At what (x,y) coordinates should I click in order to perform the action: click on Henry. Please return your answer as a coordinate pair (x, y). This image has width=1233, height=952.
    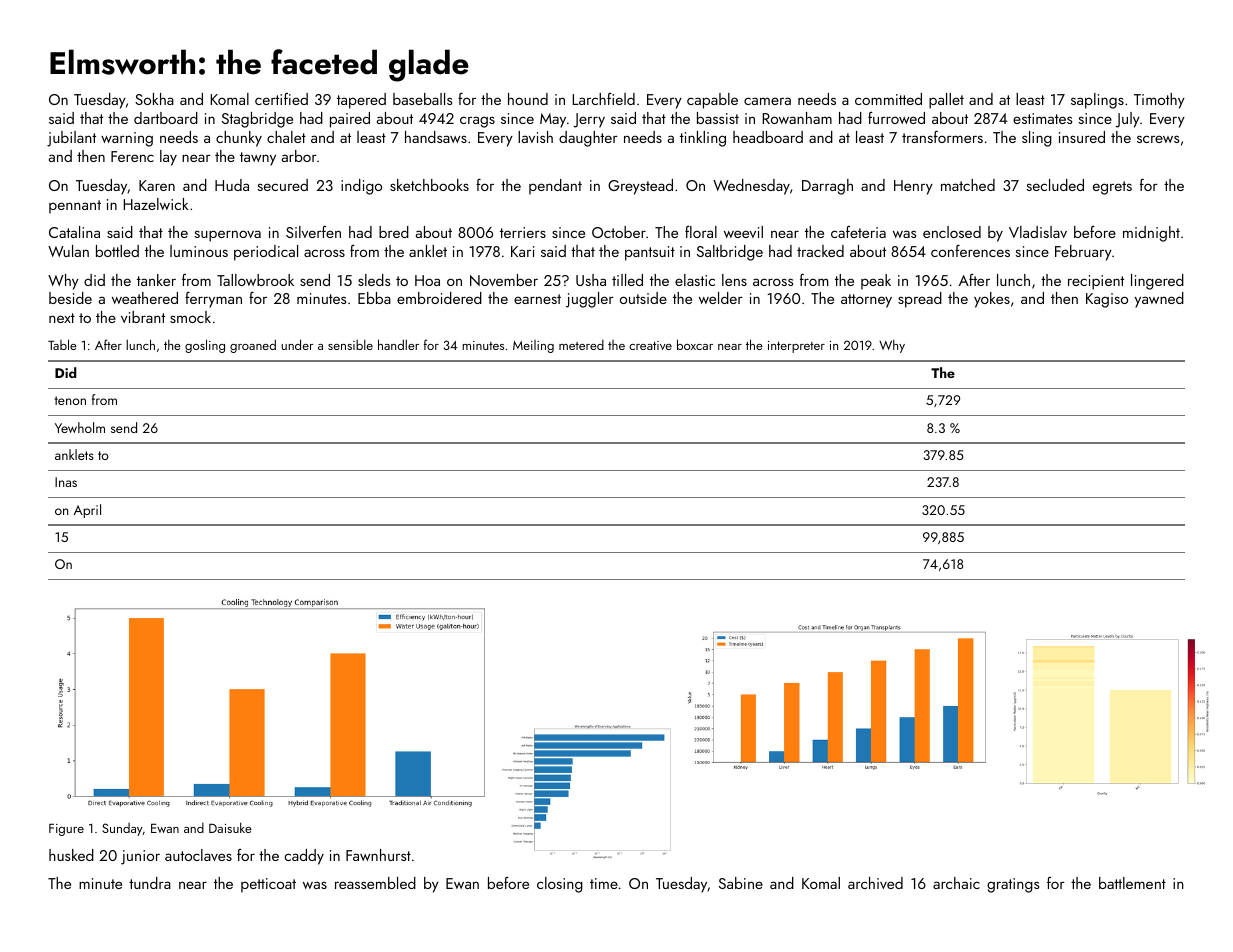
    Looking at the image, I should click on (913, 187).
